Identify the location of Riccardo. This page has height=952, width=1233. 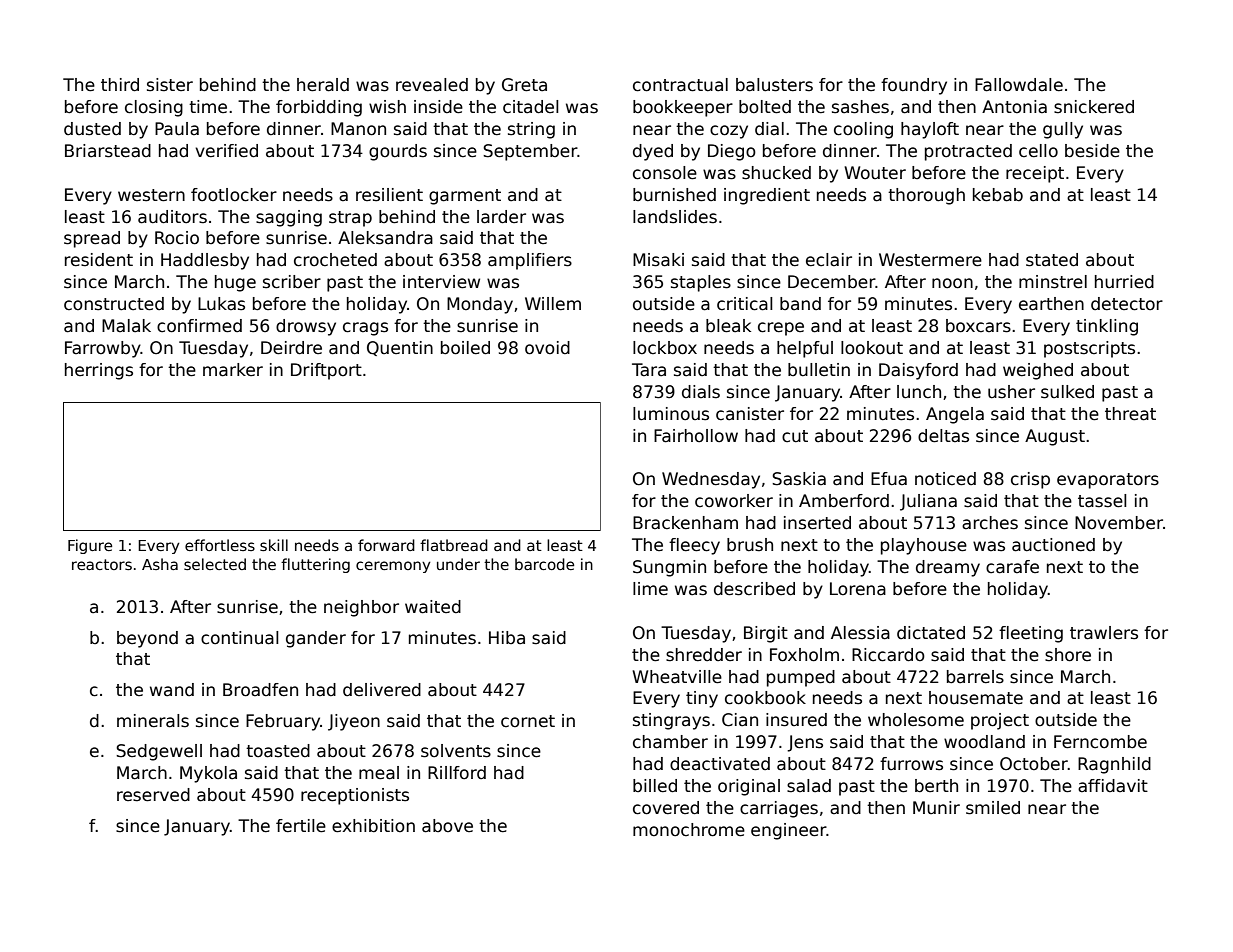
(888, 655).
